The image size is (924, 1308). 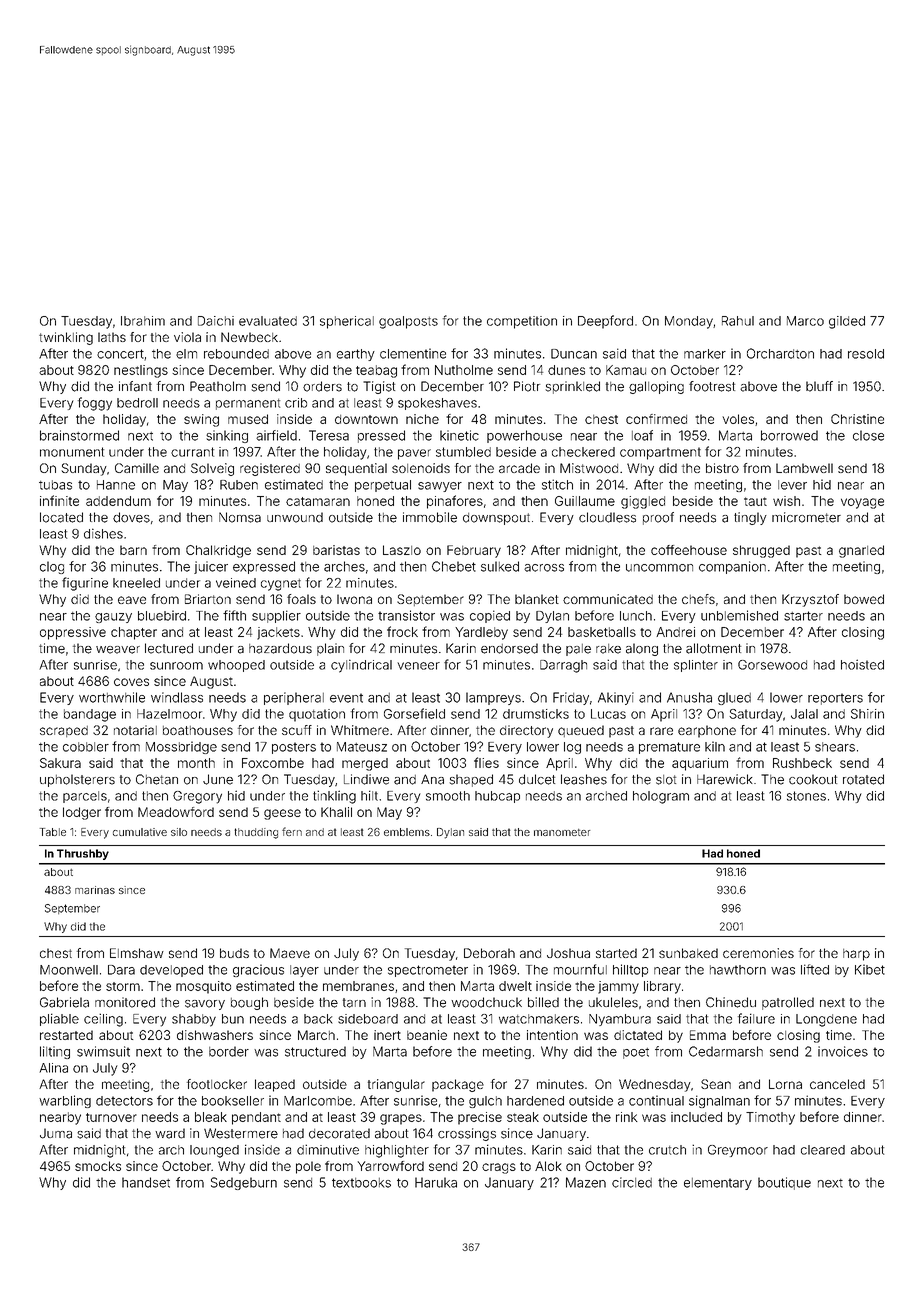 I want to click on handset, so click(x=146, y=1182).
